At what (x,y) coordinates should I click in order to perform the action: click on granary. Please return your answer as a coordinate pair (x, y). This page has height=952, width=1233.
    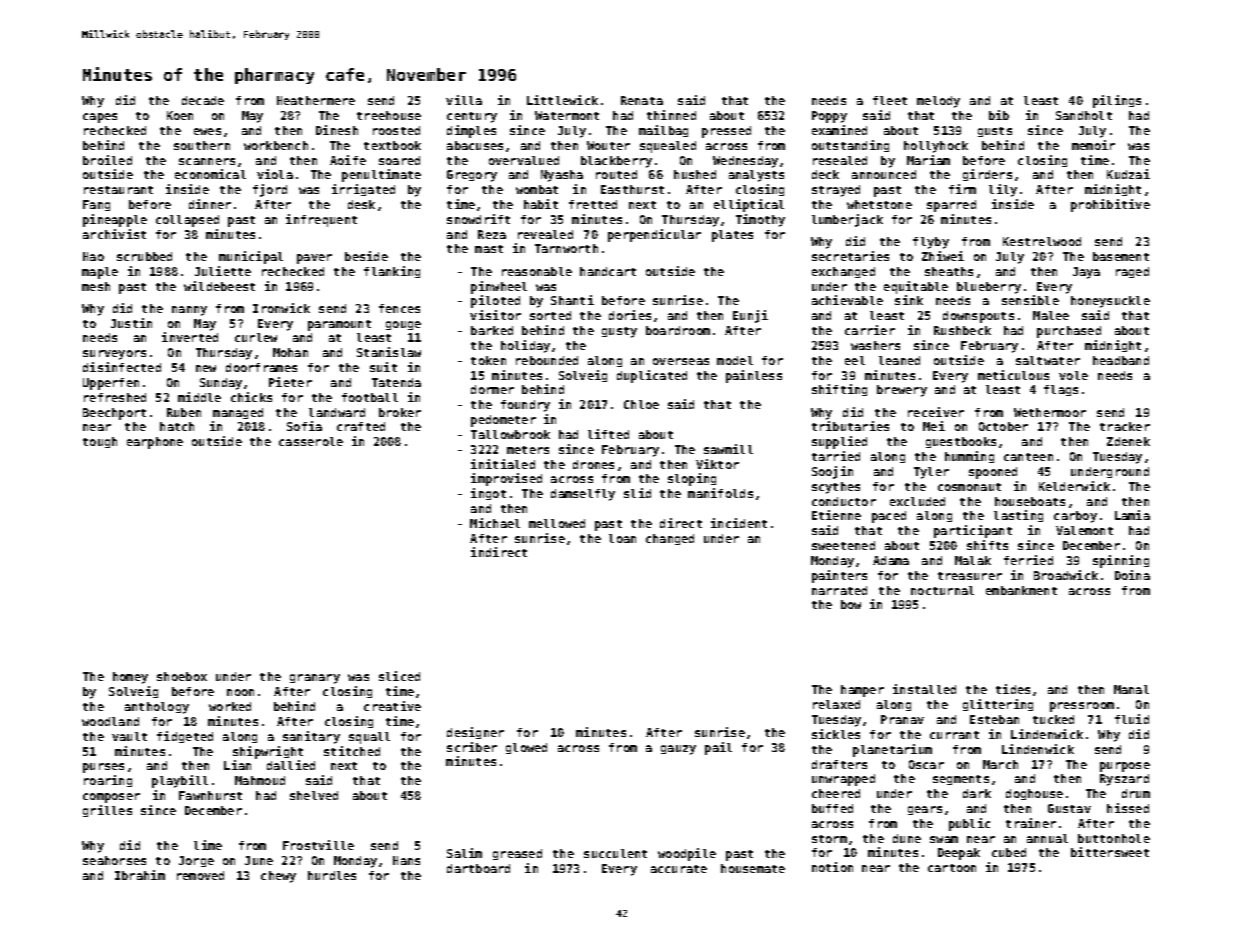
    Looking at the image, I should click on (315, 679).
